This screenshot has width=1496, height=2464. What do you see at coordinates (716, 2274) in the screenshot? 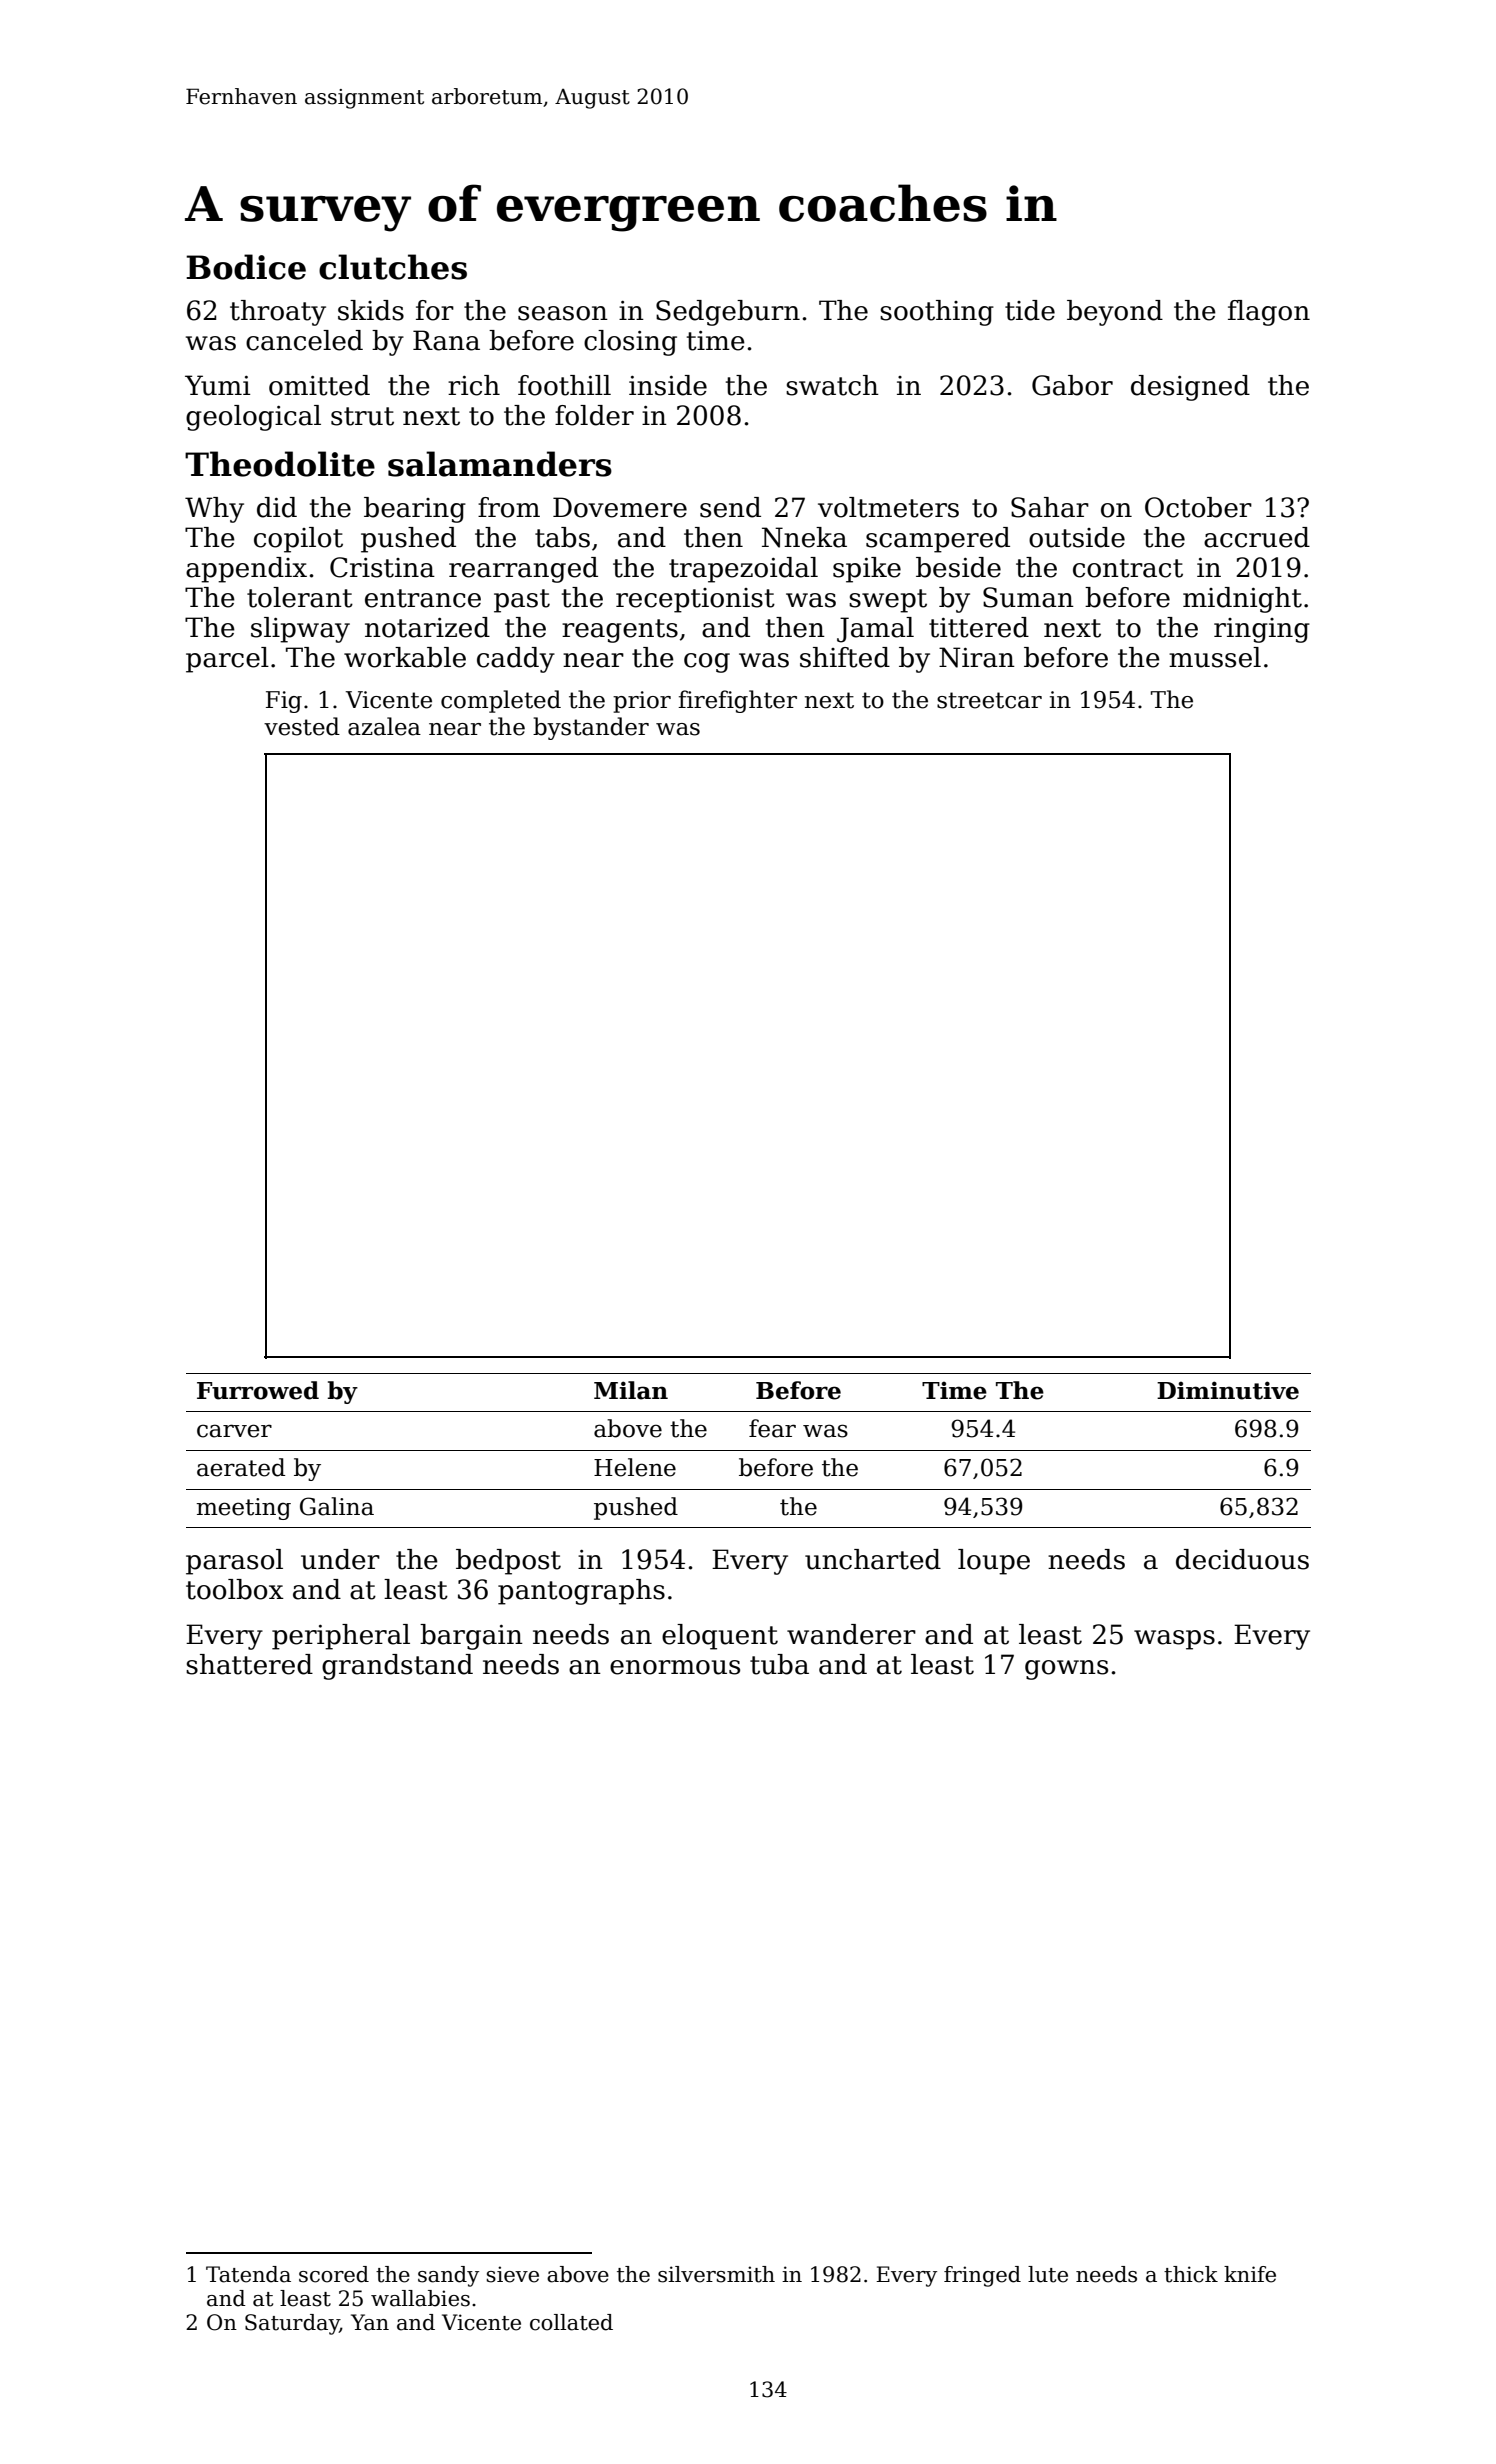
I see `silversmith` at bounding box center [716, 2274].
